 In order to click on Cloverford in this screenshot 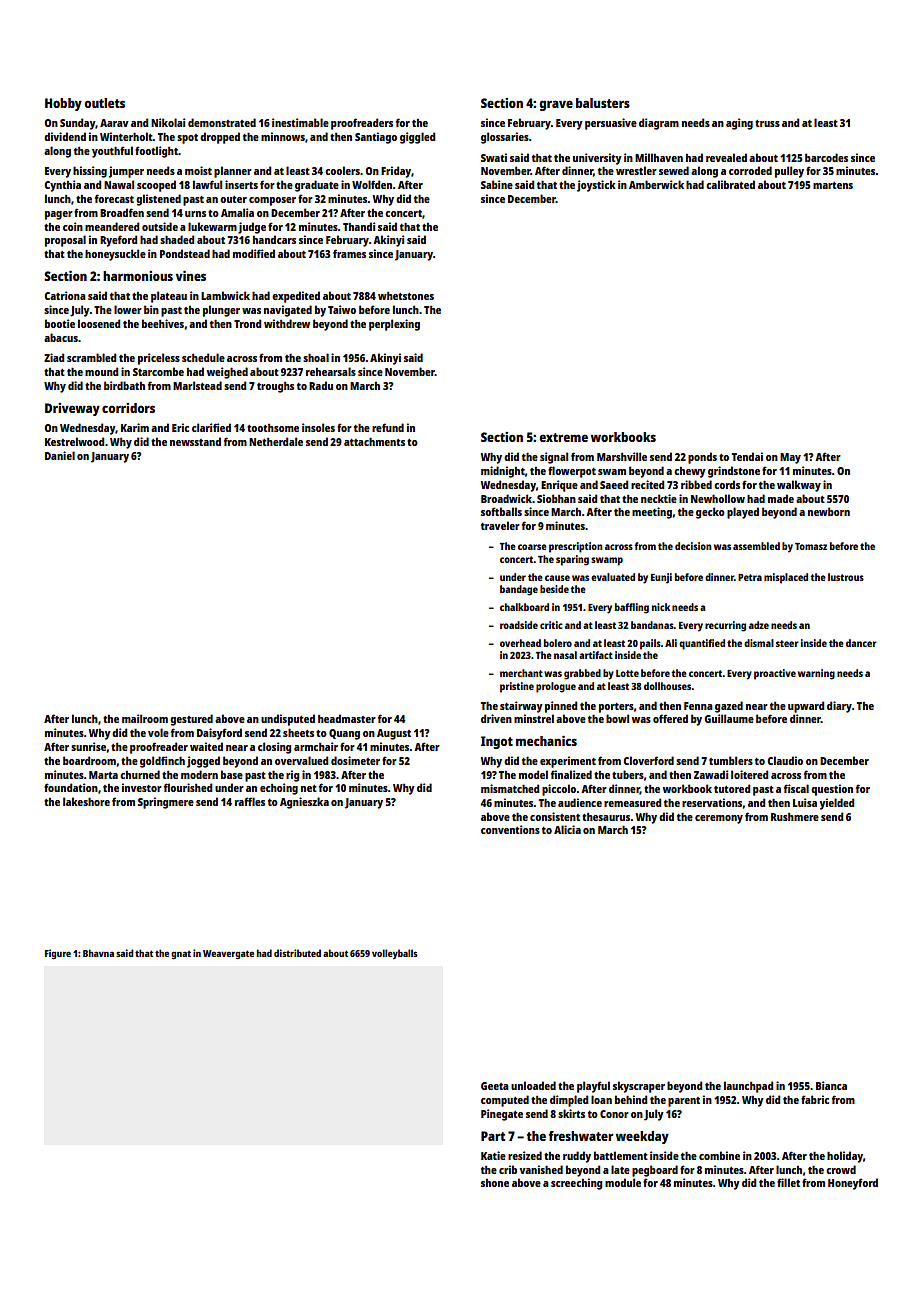, I will do `click(648, 760)`.
